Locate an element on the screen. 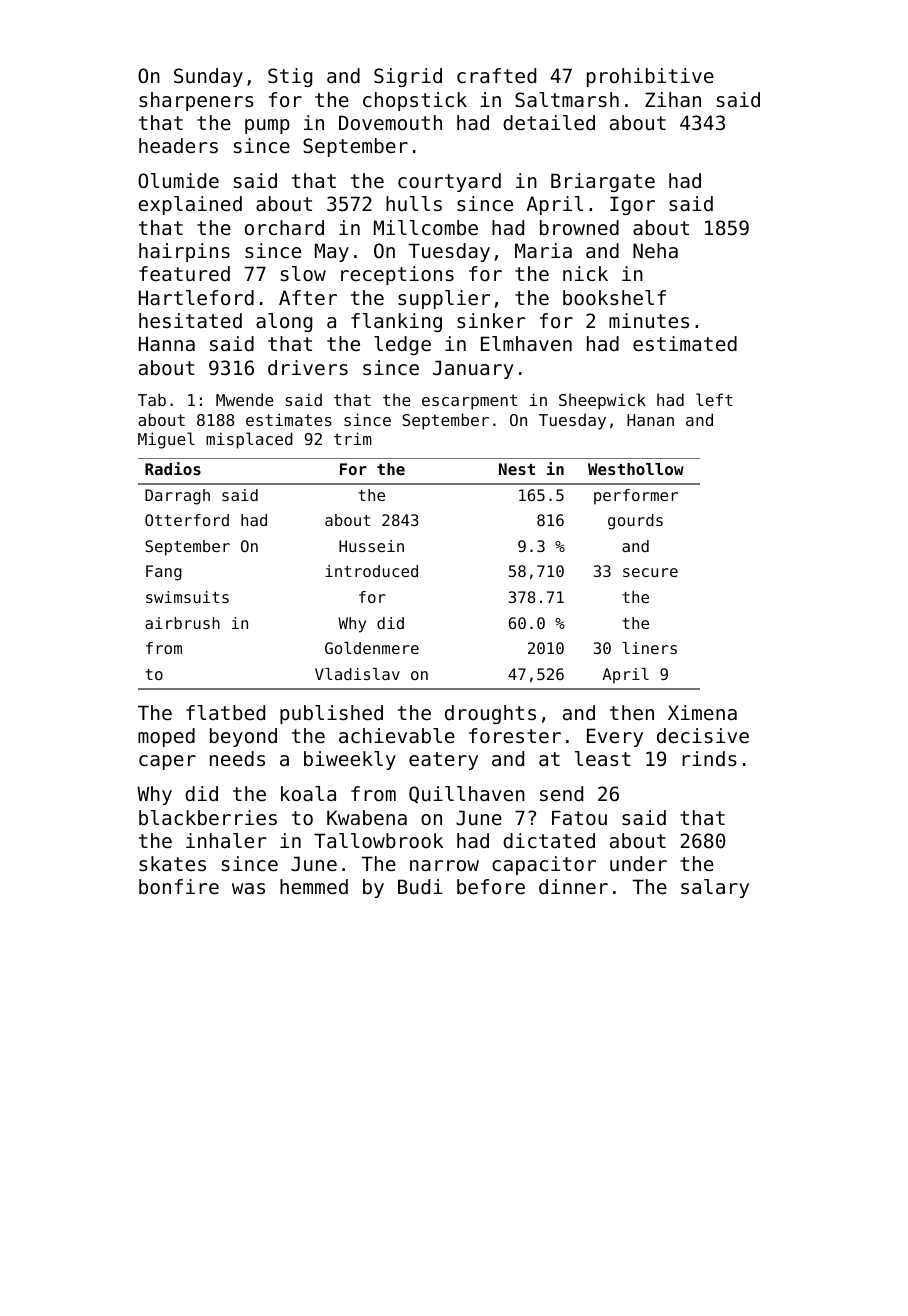 Image resolution: width=908 pixels, height=1316 pixels. moped is located at coordinates (166, 737).
